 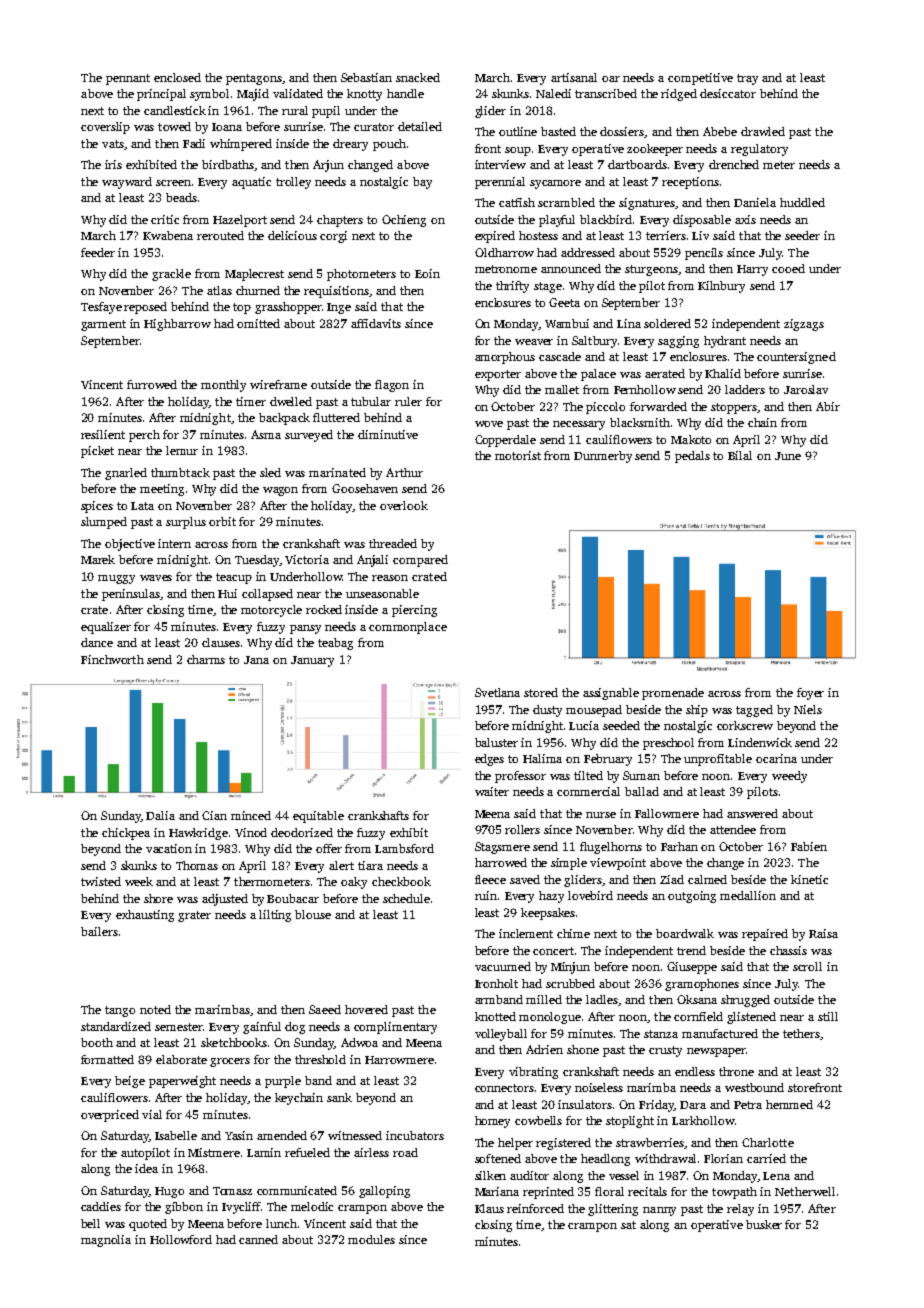 What do you see at coordinates (497, 692) in the document?
I see `Svetlana` at bounding box center [497, 692].
